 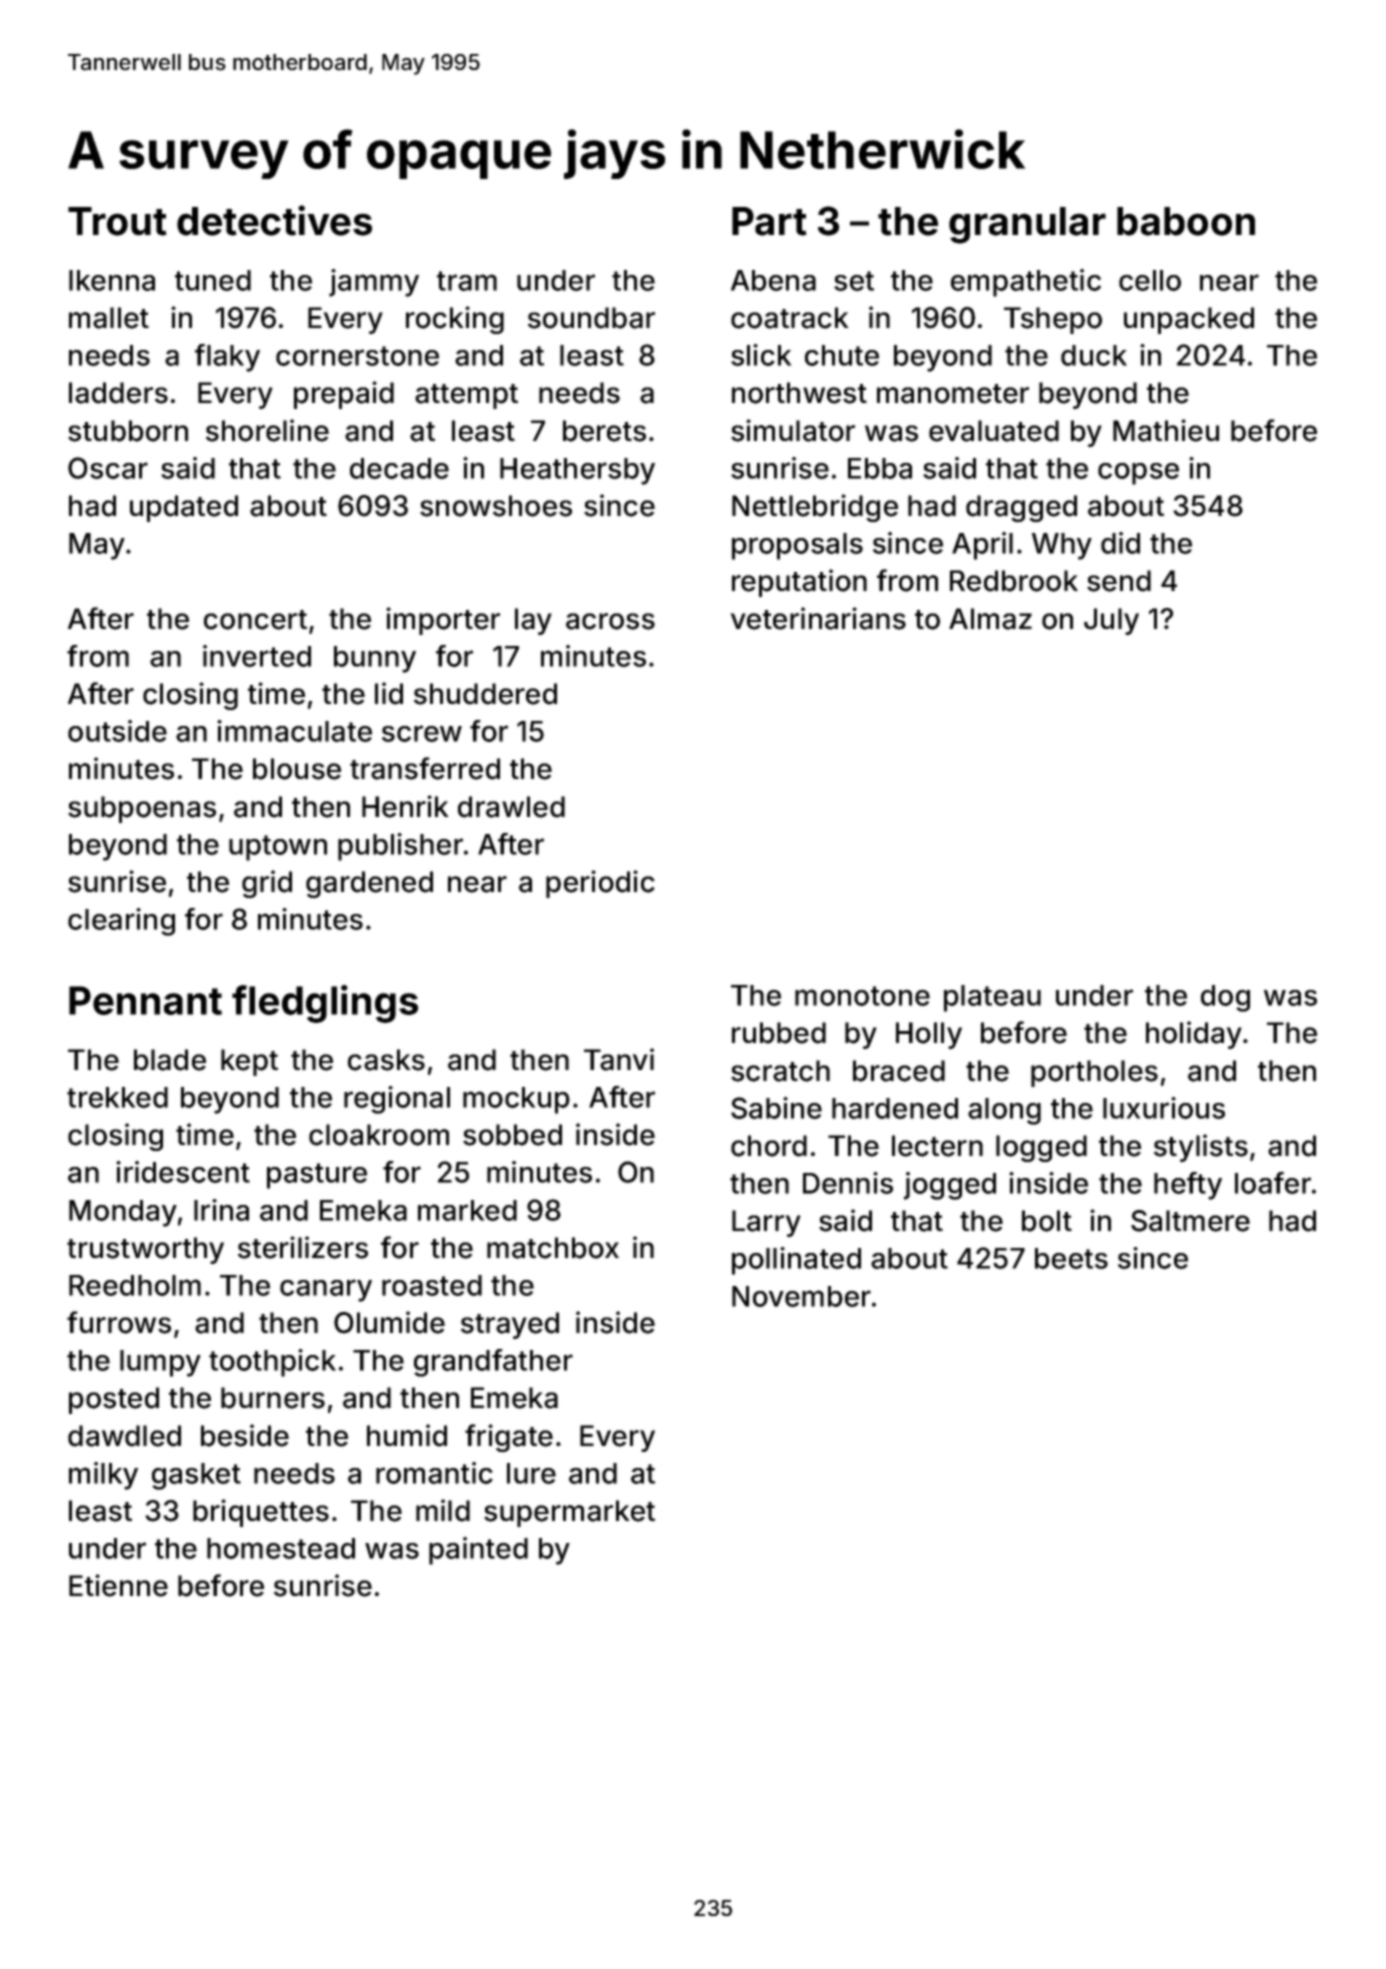 What do you see at coordinates (854, 281) in the screenshot?
I see `set` at bounding box center [854, 281].
